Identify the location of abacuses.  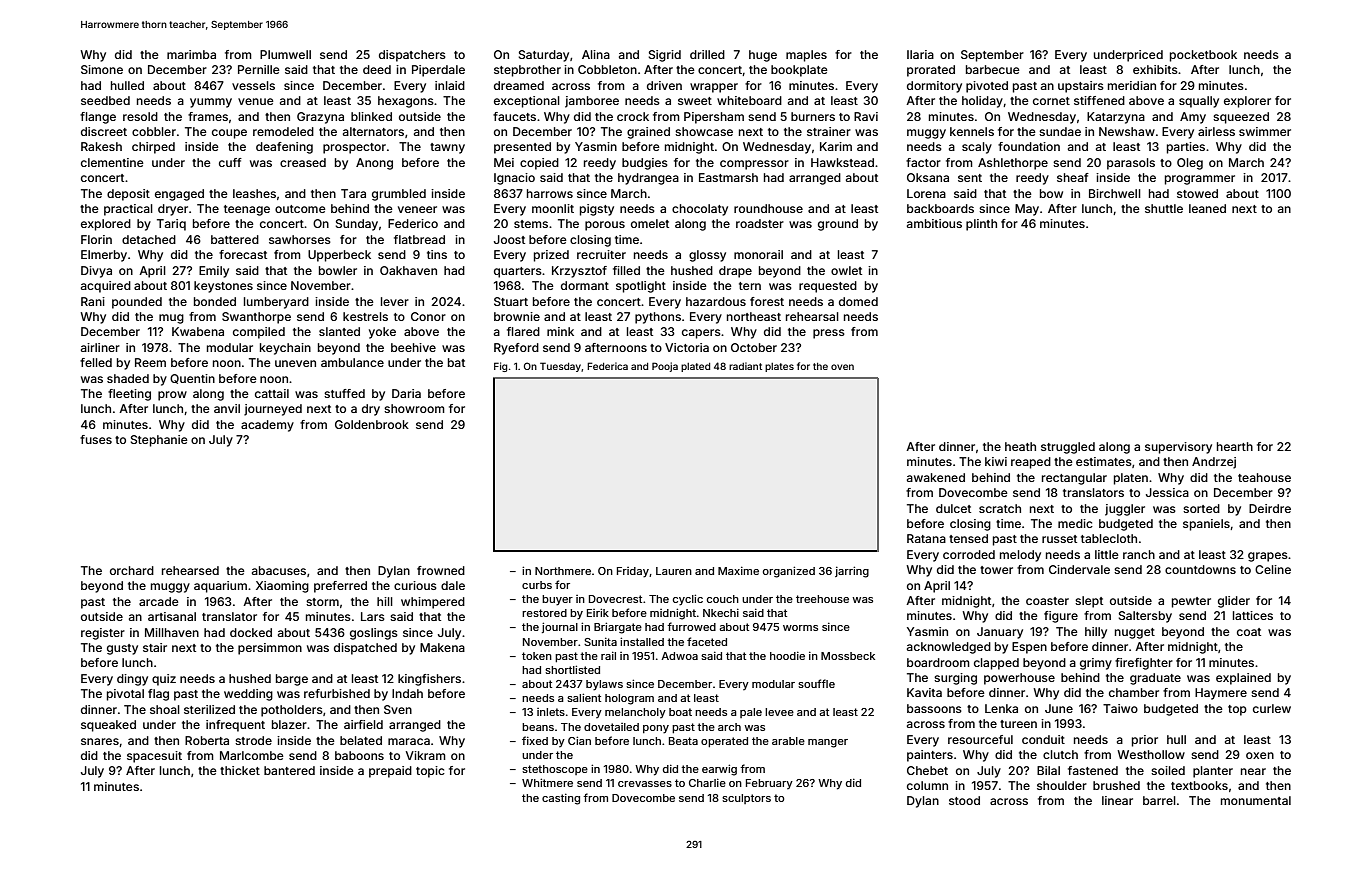
(279, 570).
